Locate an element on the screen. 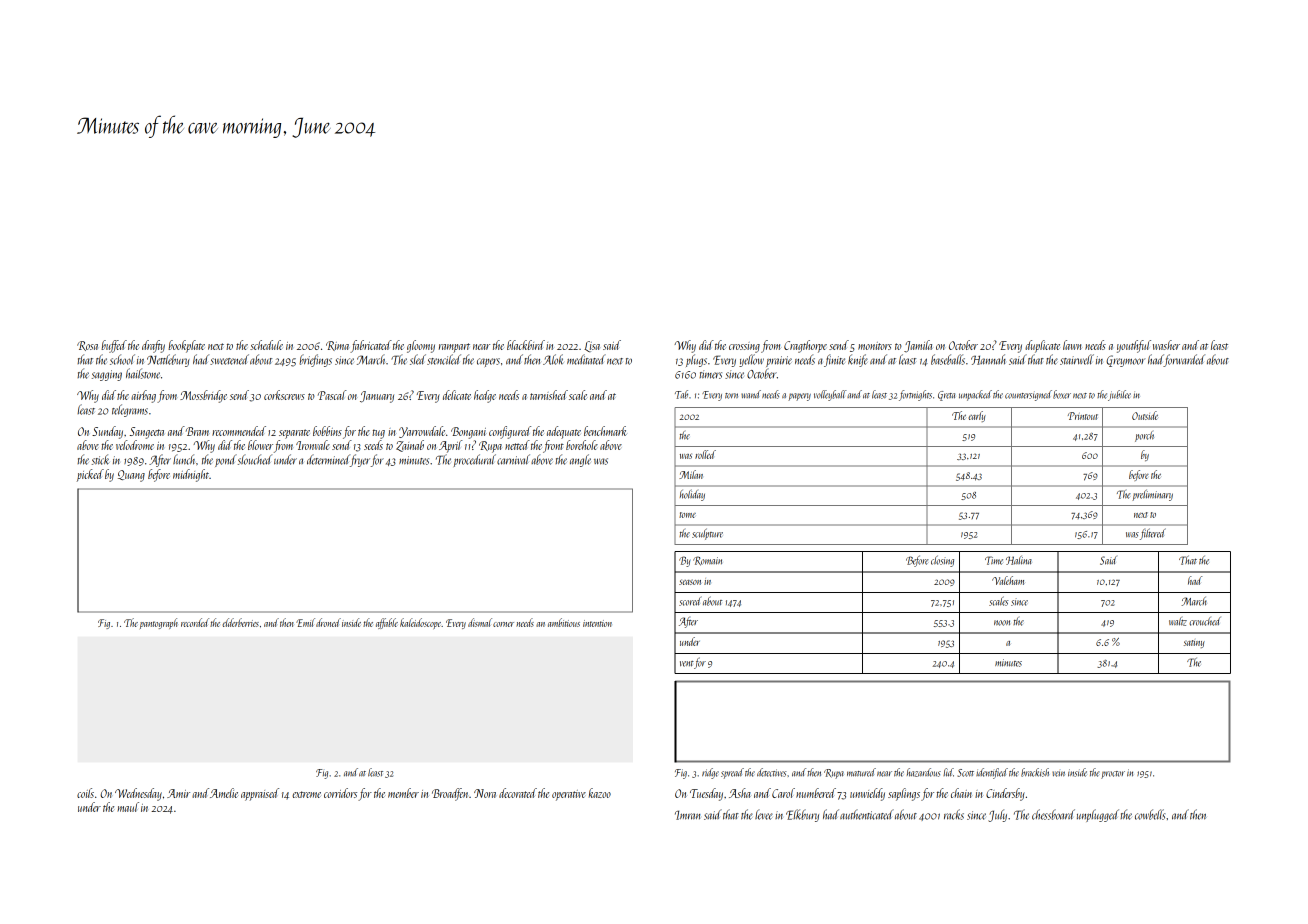 The width and height of the screenshot is (1308, 924). Valeham is located at coordinates (1008, 580).
